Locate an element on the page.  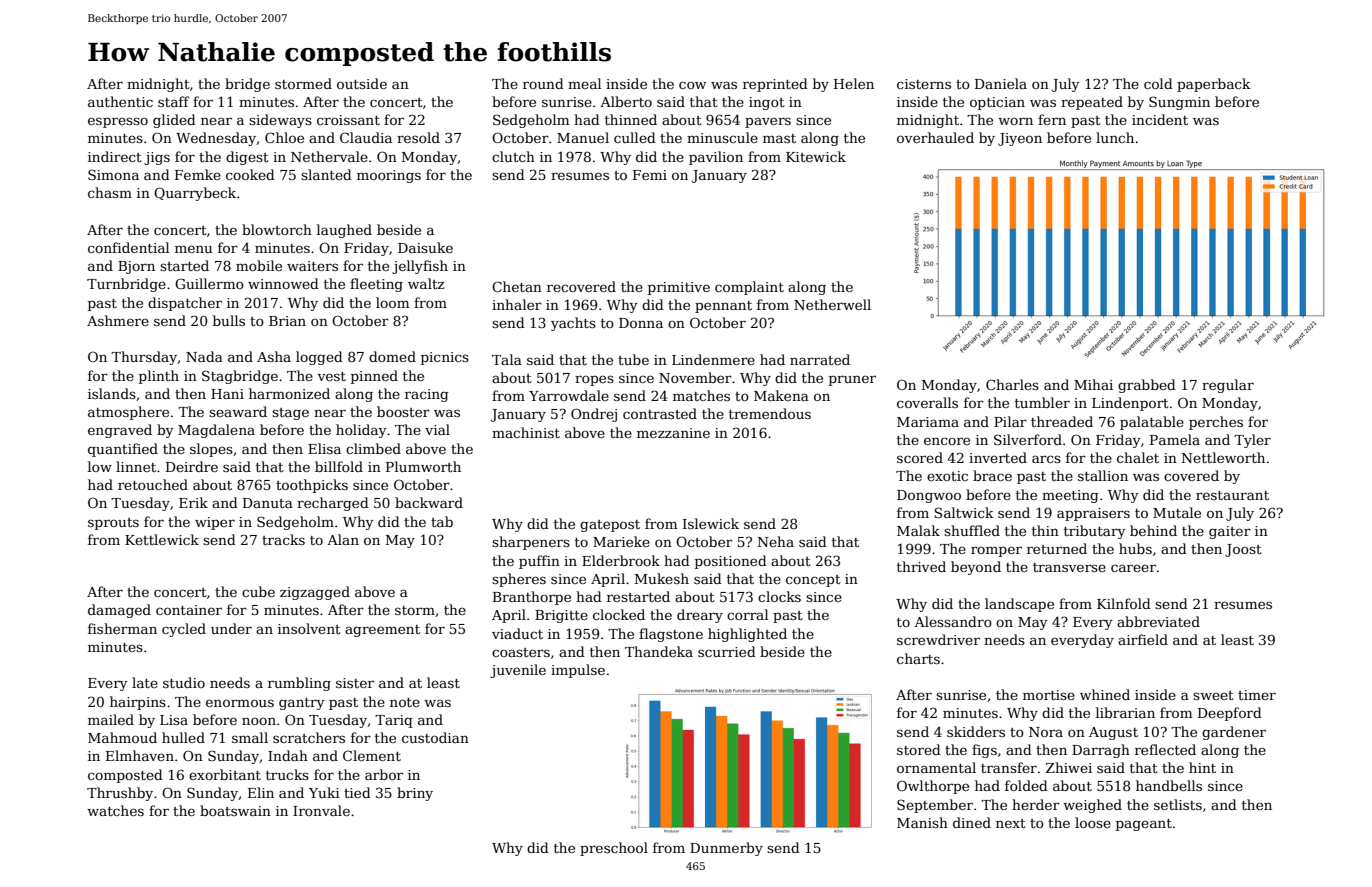
Erik is located at coordinates (193, 502).
